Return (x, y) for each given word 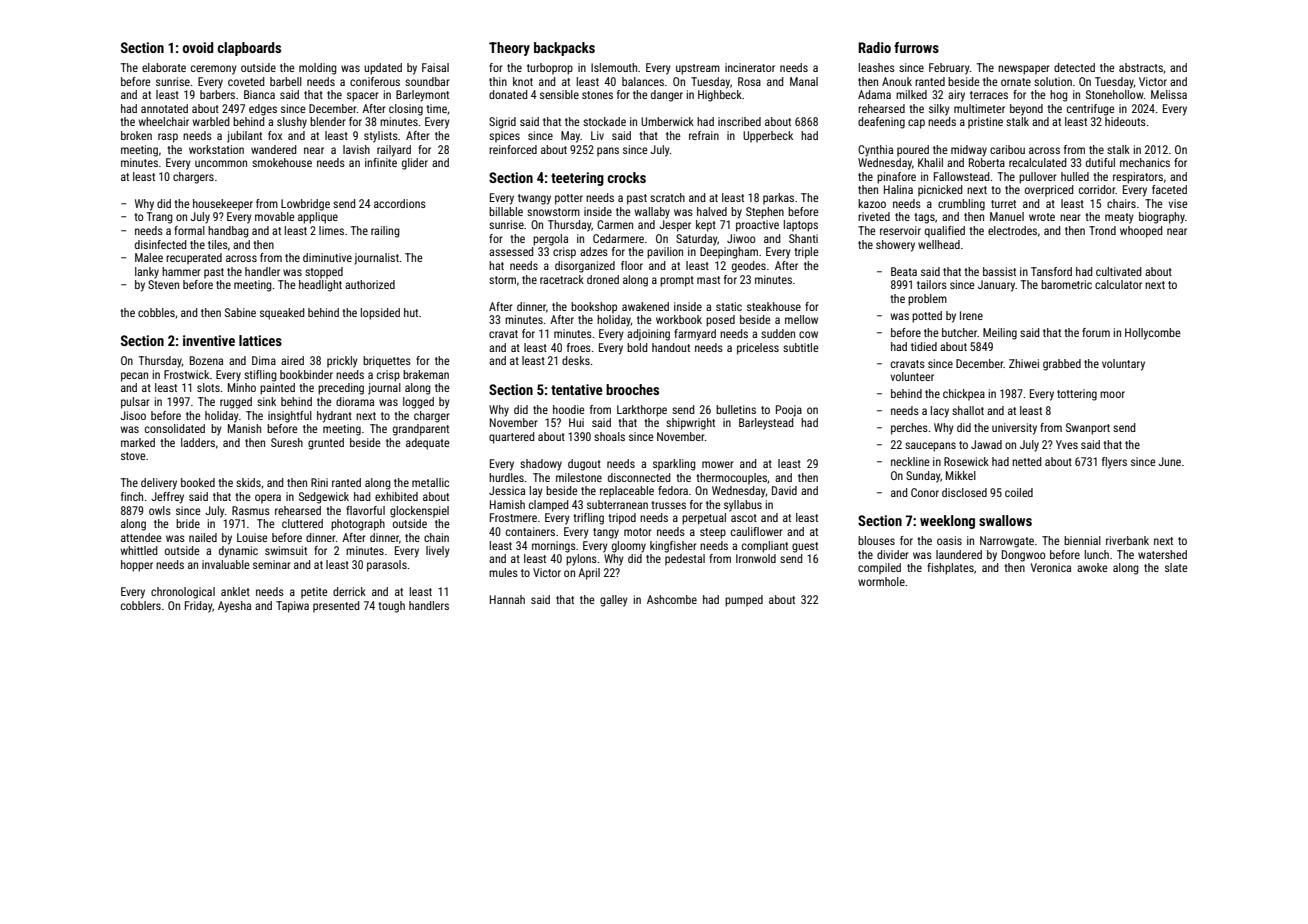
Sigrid (502, 123)
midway (969, 151)
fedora (673, 490)
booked (198, 482)
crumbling (961, 205)
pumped (744, 601)
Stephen (765, 213)
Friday (198, 607)
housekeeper (223, 205)
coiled (1019, 492)
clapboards (249, 49)
